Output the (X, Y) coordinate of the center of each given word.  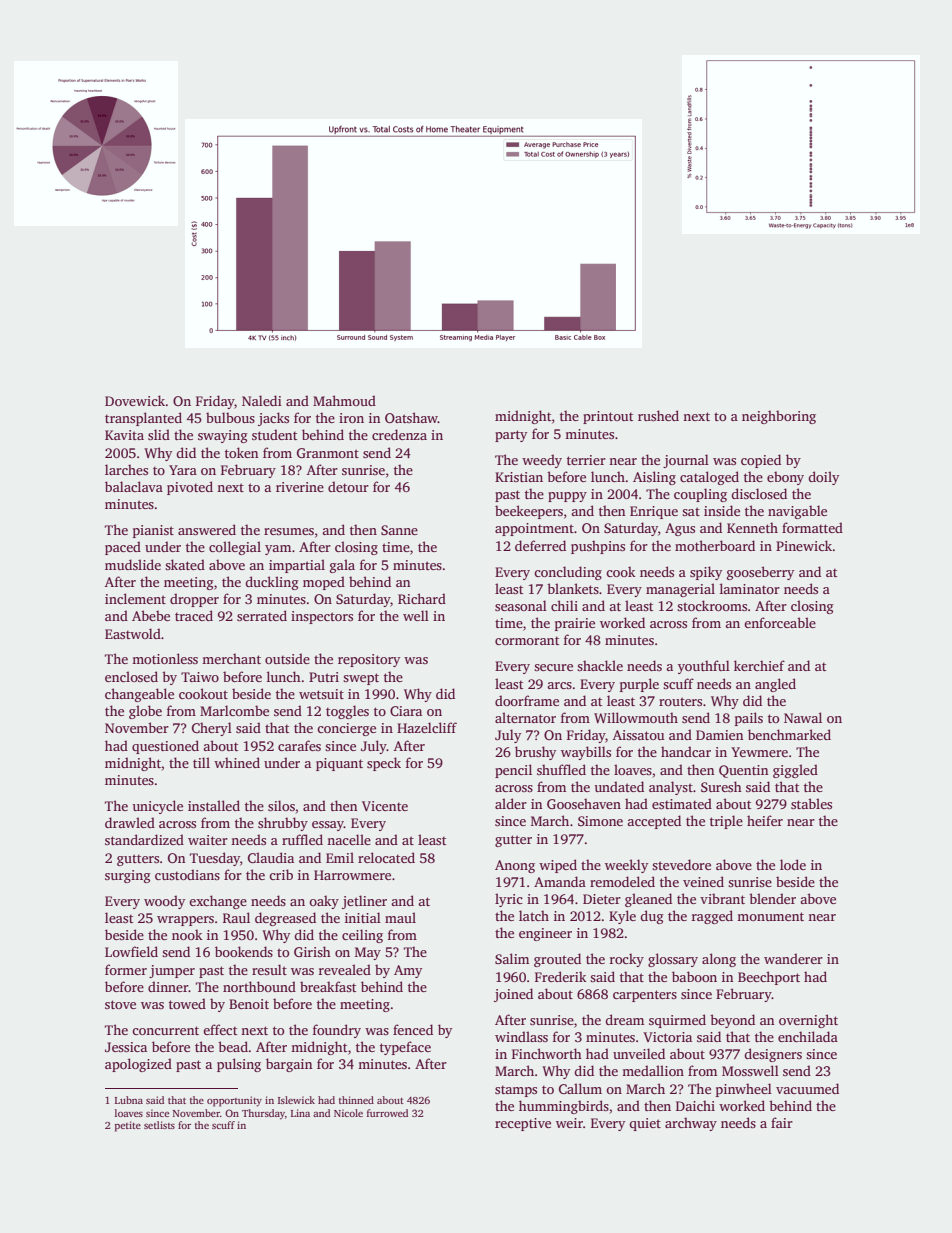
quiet (645, 1124)
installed (214, 805)
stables (811, 803)
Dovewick (135, 400)
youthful (704, 667)
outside (287, 658)
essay (328, 826)
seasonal (521, 605)
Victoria (667, 1037)
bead (233, 1046)
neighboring (779, 417)
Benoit (249, 1004)
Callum (580, 1088)
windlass (521, 1036)
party (511, 436)
